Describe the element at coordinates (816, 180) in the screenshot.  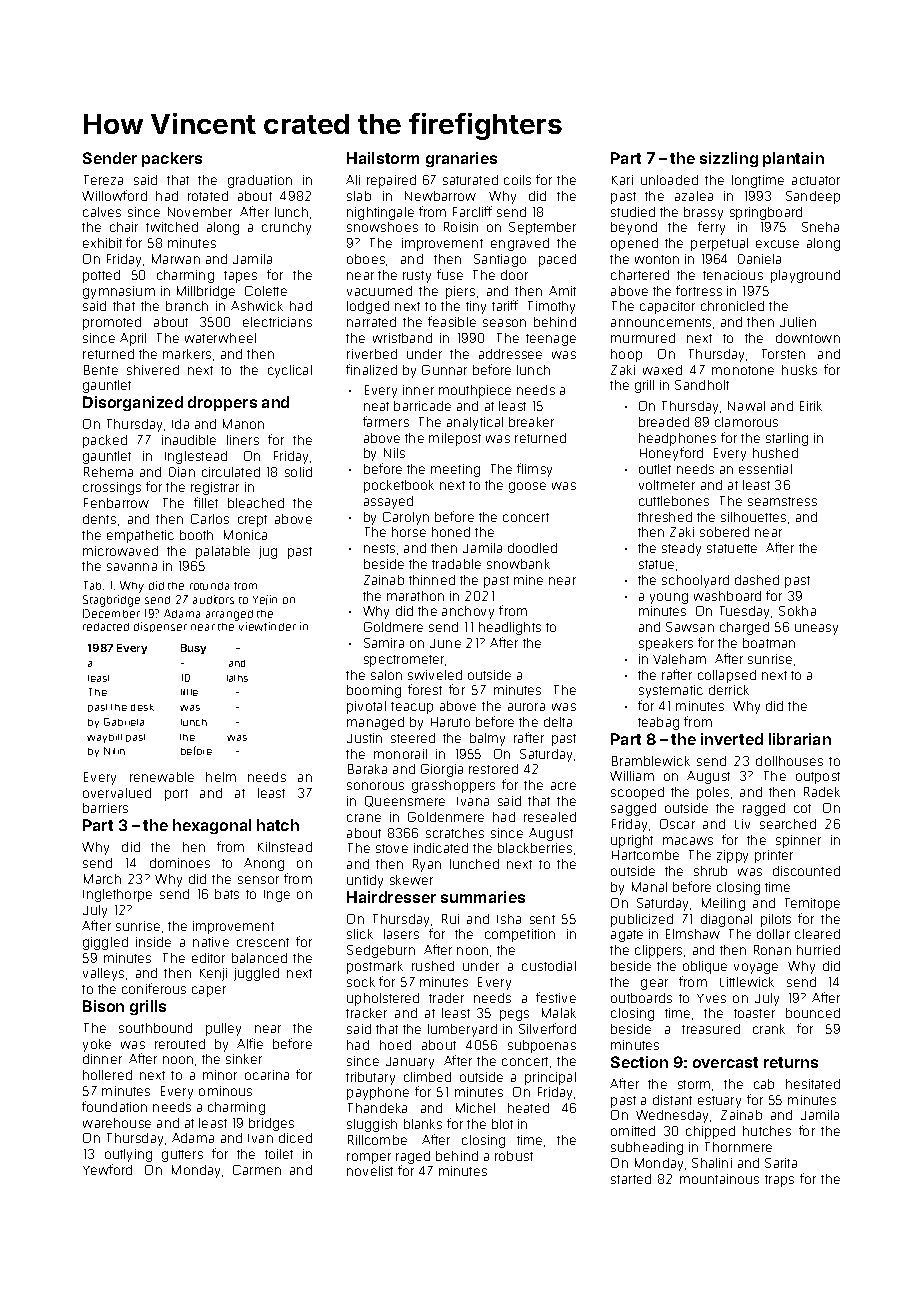
I see `actuator` at that location.
